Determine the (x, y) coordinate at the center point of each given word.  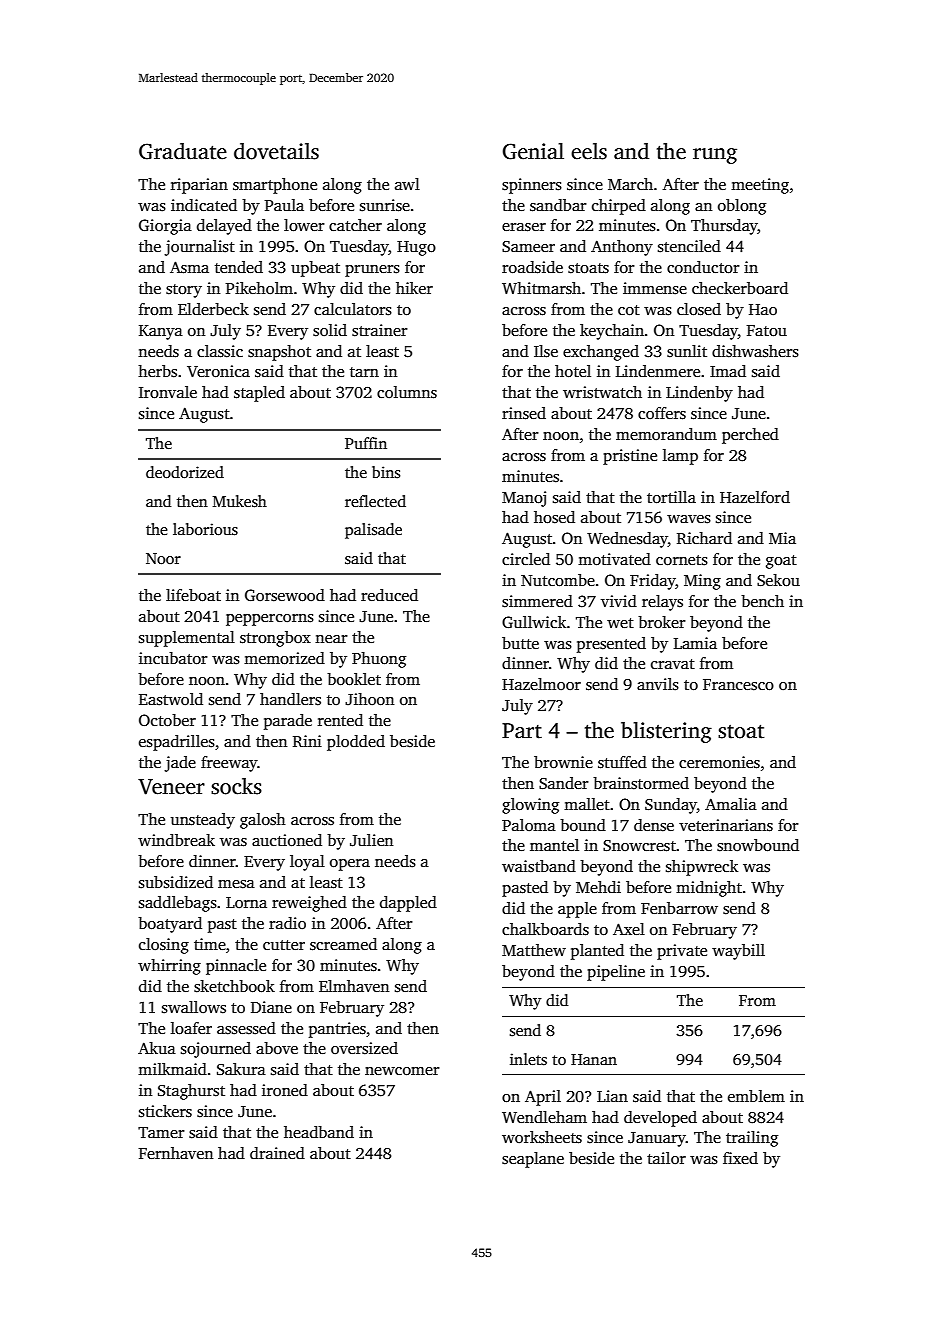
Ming (702, 582)
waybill (738, 952)
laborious (205, 529)
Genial (533, 151)
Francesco (738, 685)
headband (319, 1132)
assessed (246, 1028)
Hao (763, 309)
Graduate (183, 151)
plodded (356, 743)
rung (715, 156)
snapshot (279, 353)
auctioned (287, 840)
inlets (528, 1059)
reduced (389, 595)
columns (407, 392)
